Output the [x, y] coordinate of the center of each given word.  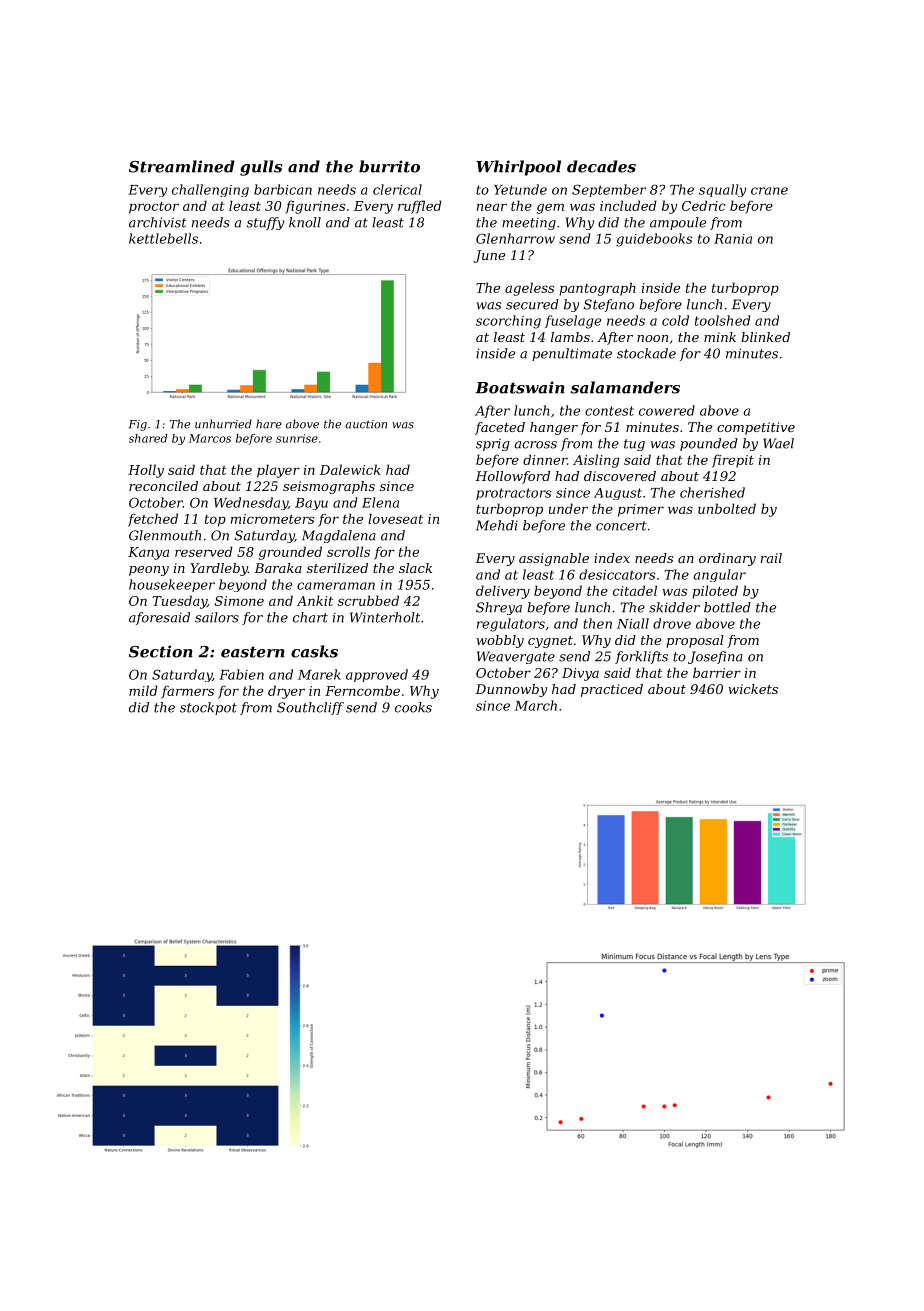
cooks [413, 707]
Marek [319, 674]
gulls [261, 168]
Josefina [715, 657]
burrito [389, 166]
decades [601, 166]
